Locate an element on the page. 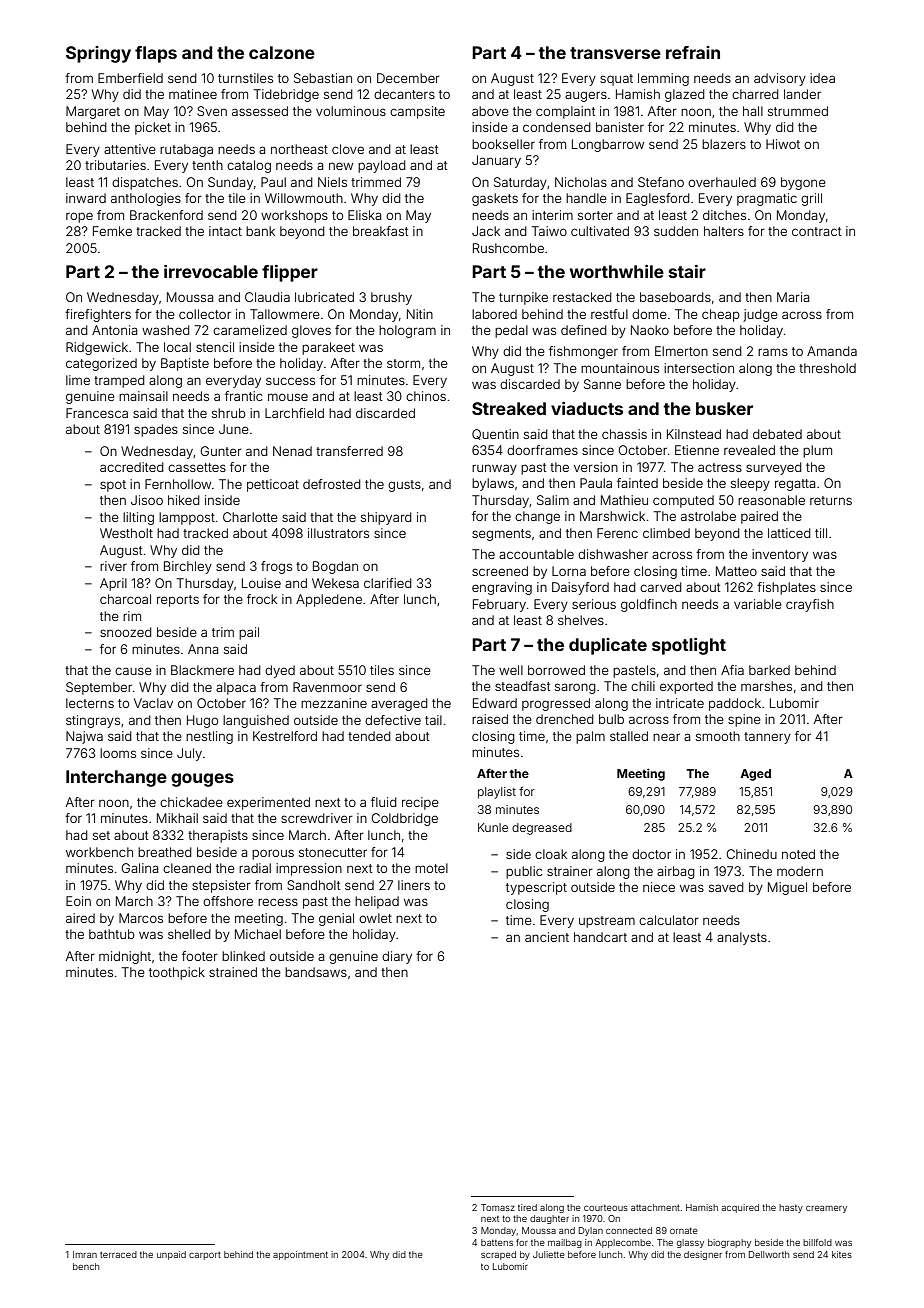  December is located at coordinates (408, 78).
